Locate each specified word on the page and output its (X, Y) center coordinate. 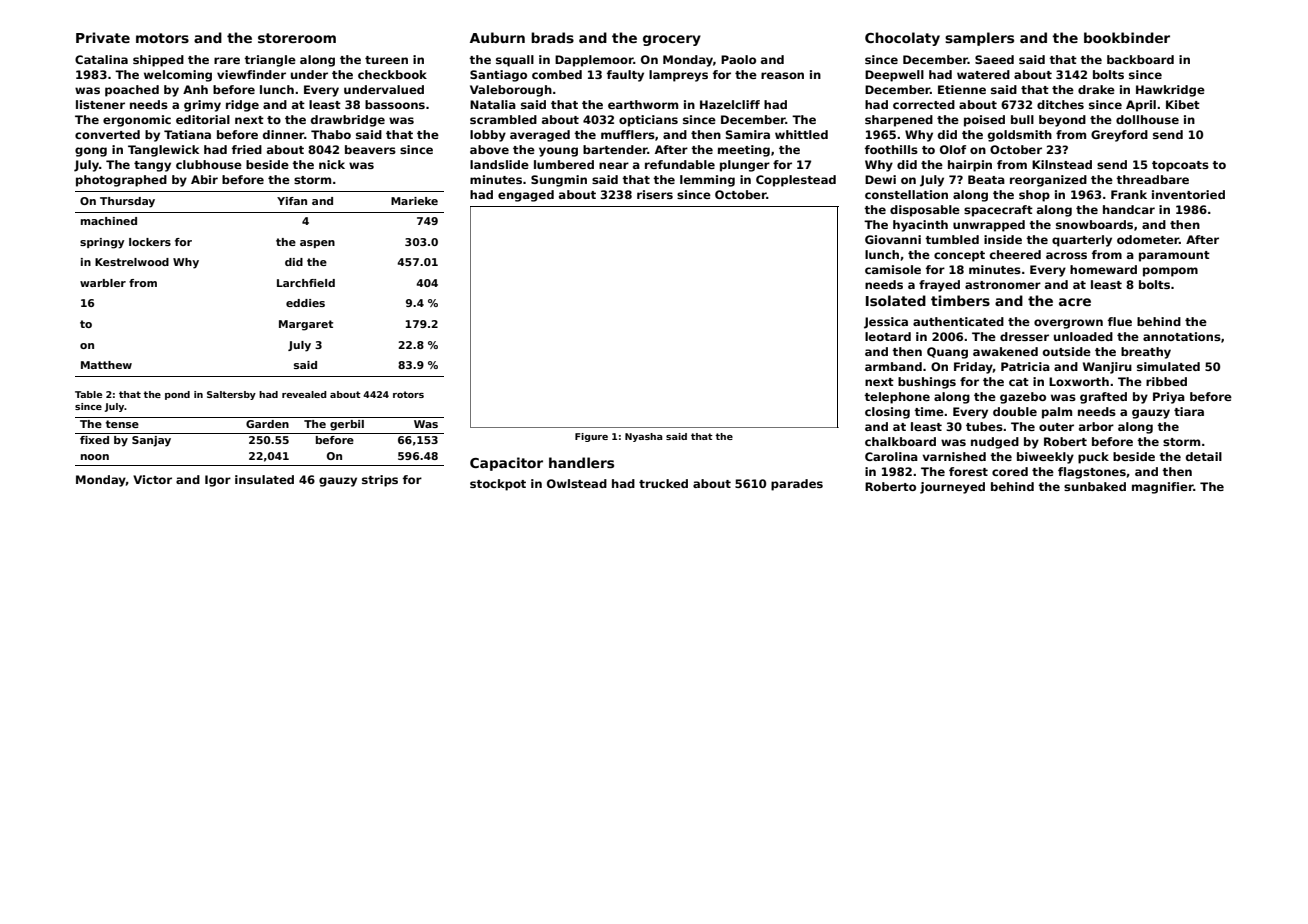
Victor (152, 479)
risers (655, 194)
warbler (103, 283)
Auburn (497, 37)
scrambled (503, 119)
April (1141, 106)
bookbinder (1127, 37)
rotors (408, 394)
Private (103, 37)
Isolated (896, 300)
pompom (1170, 272)
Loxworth (1079, 381)
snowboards (1094, 224)
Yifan (292, 201)
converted (107, 134)
